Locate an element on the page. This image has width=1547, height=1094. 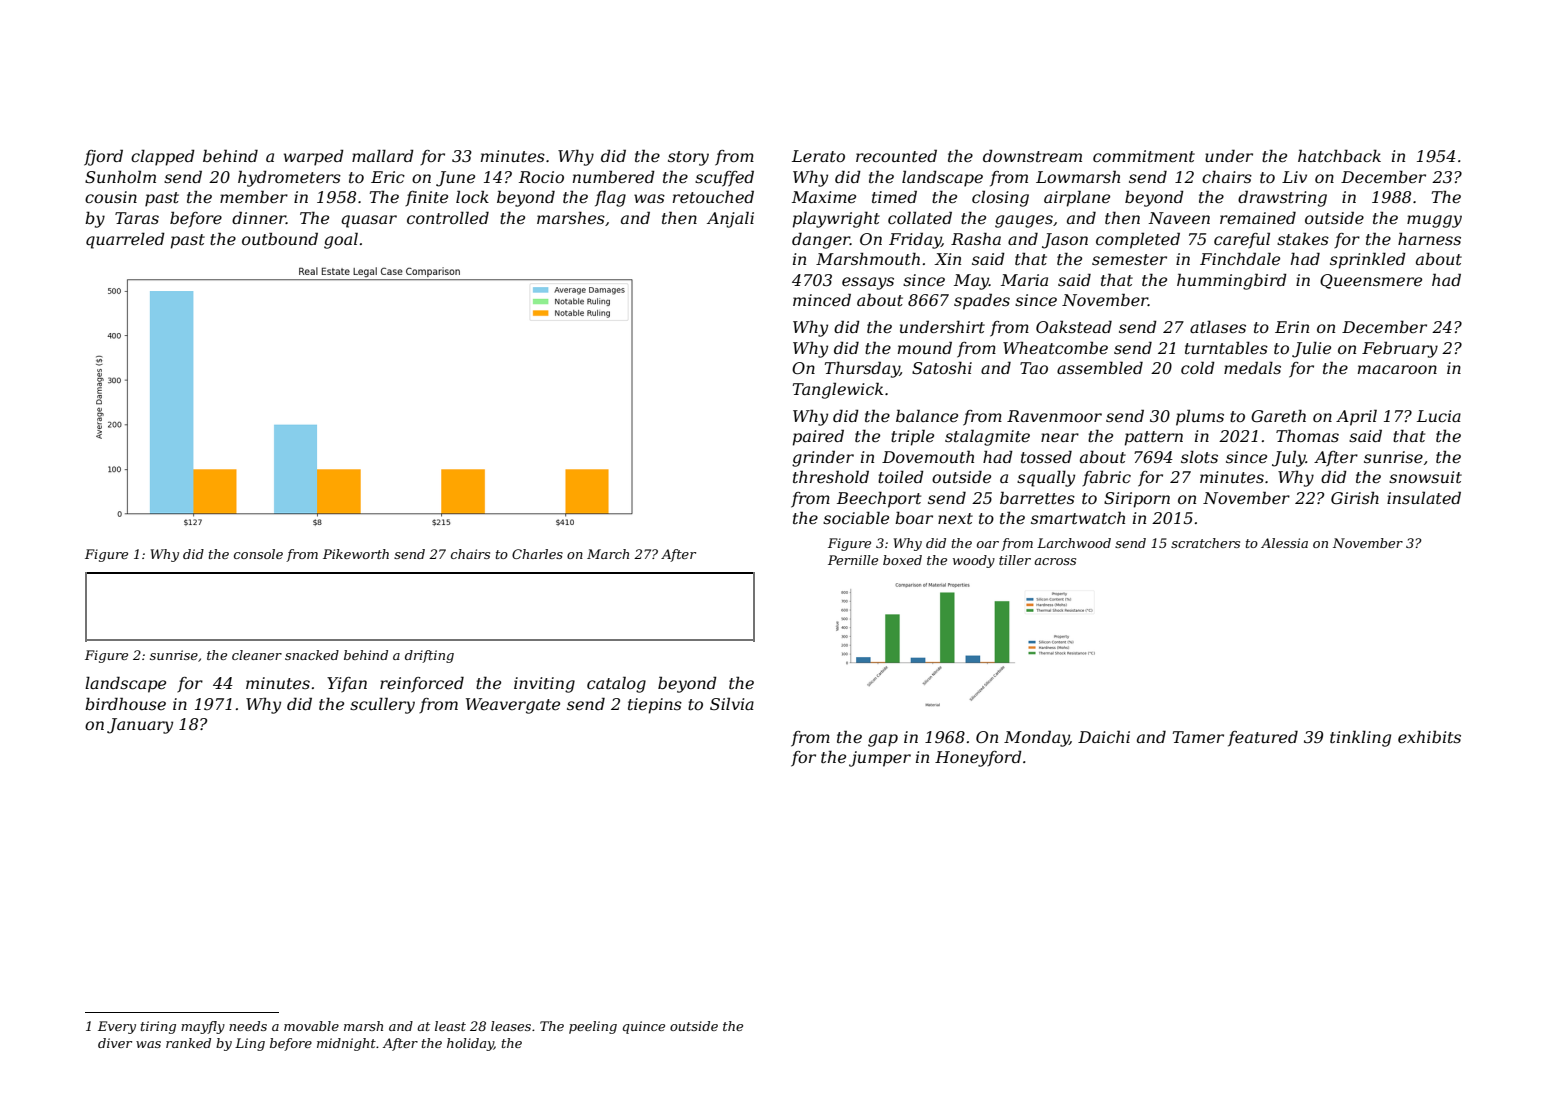
jumper is located at coordinates (880, 759).
